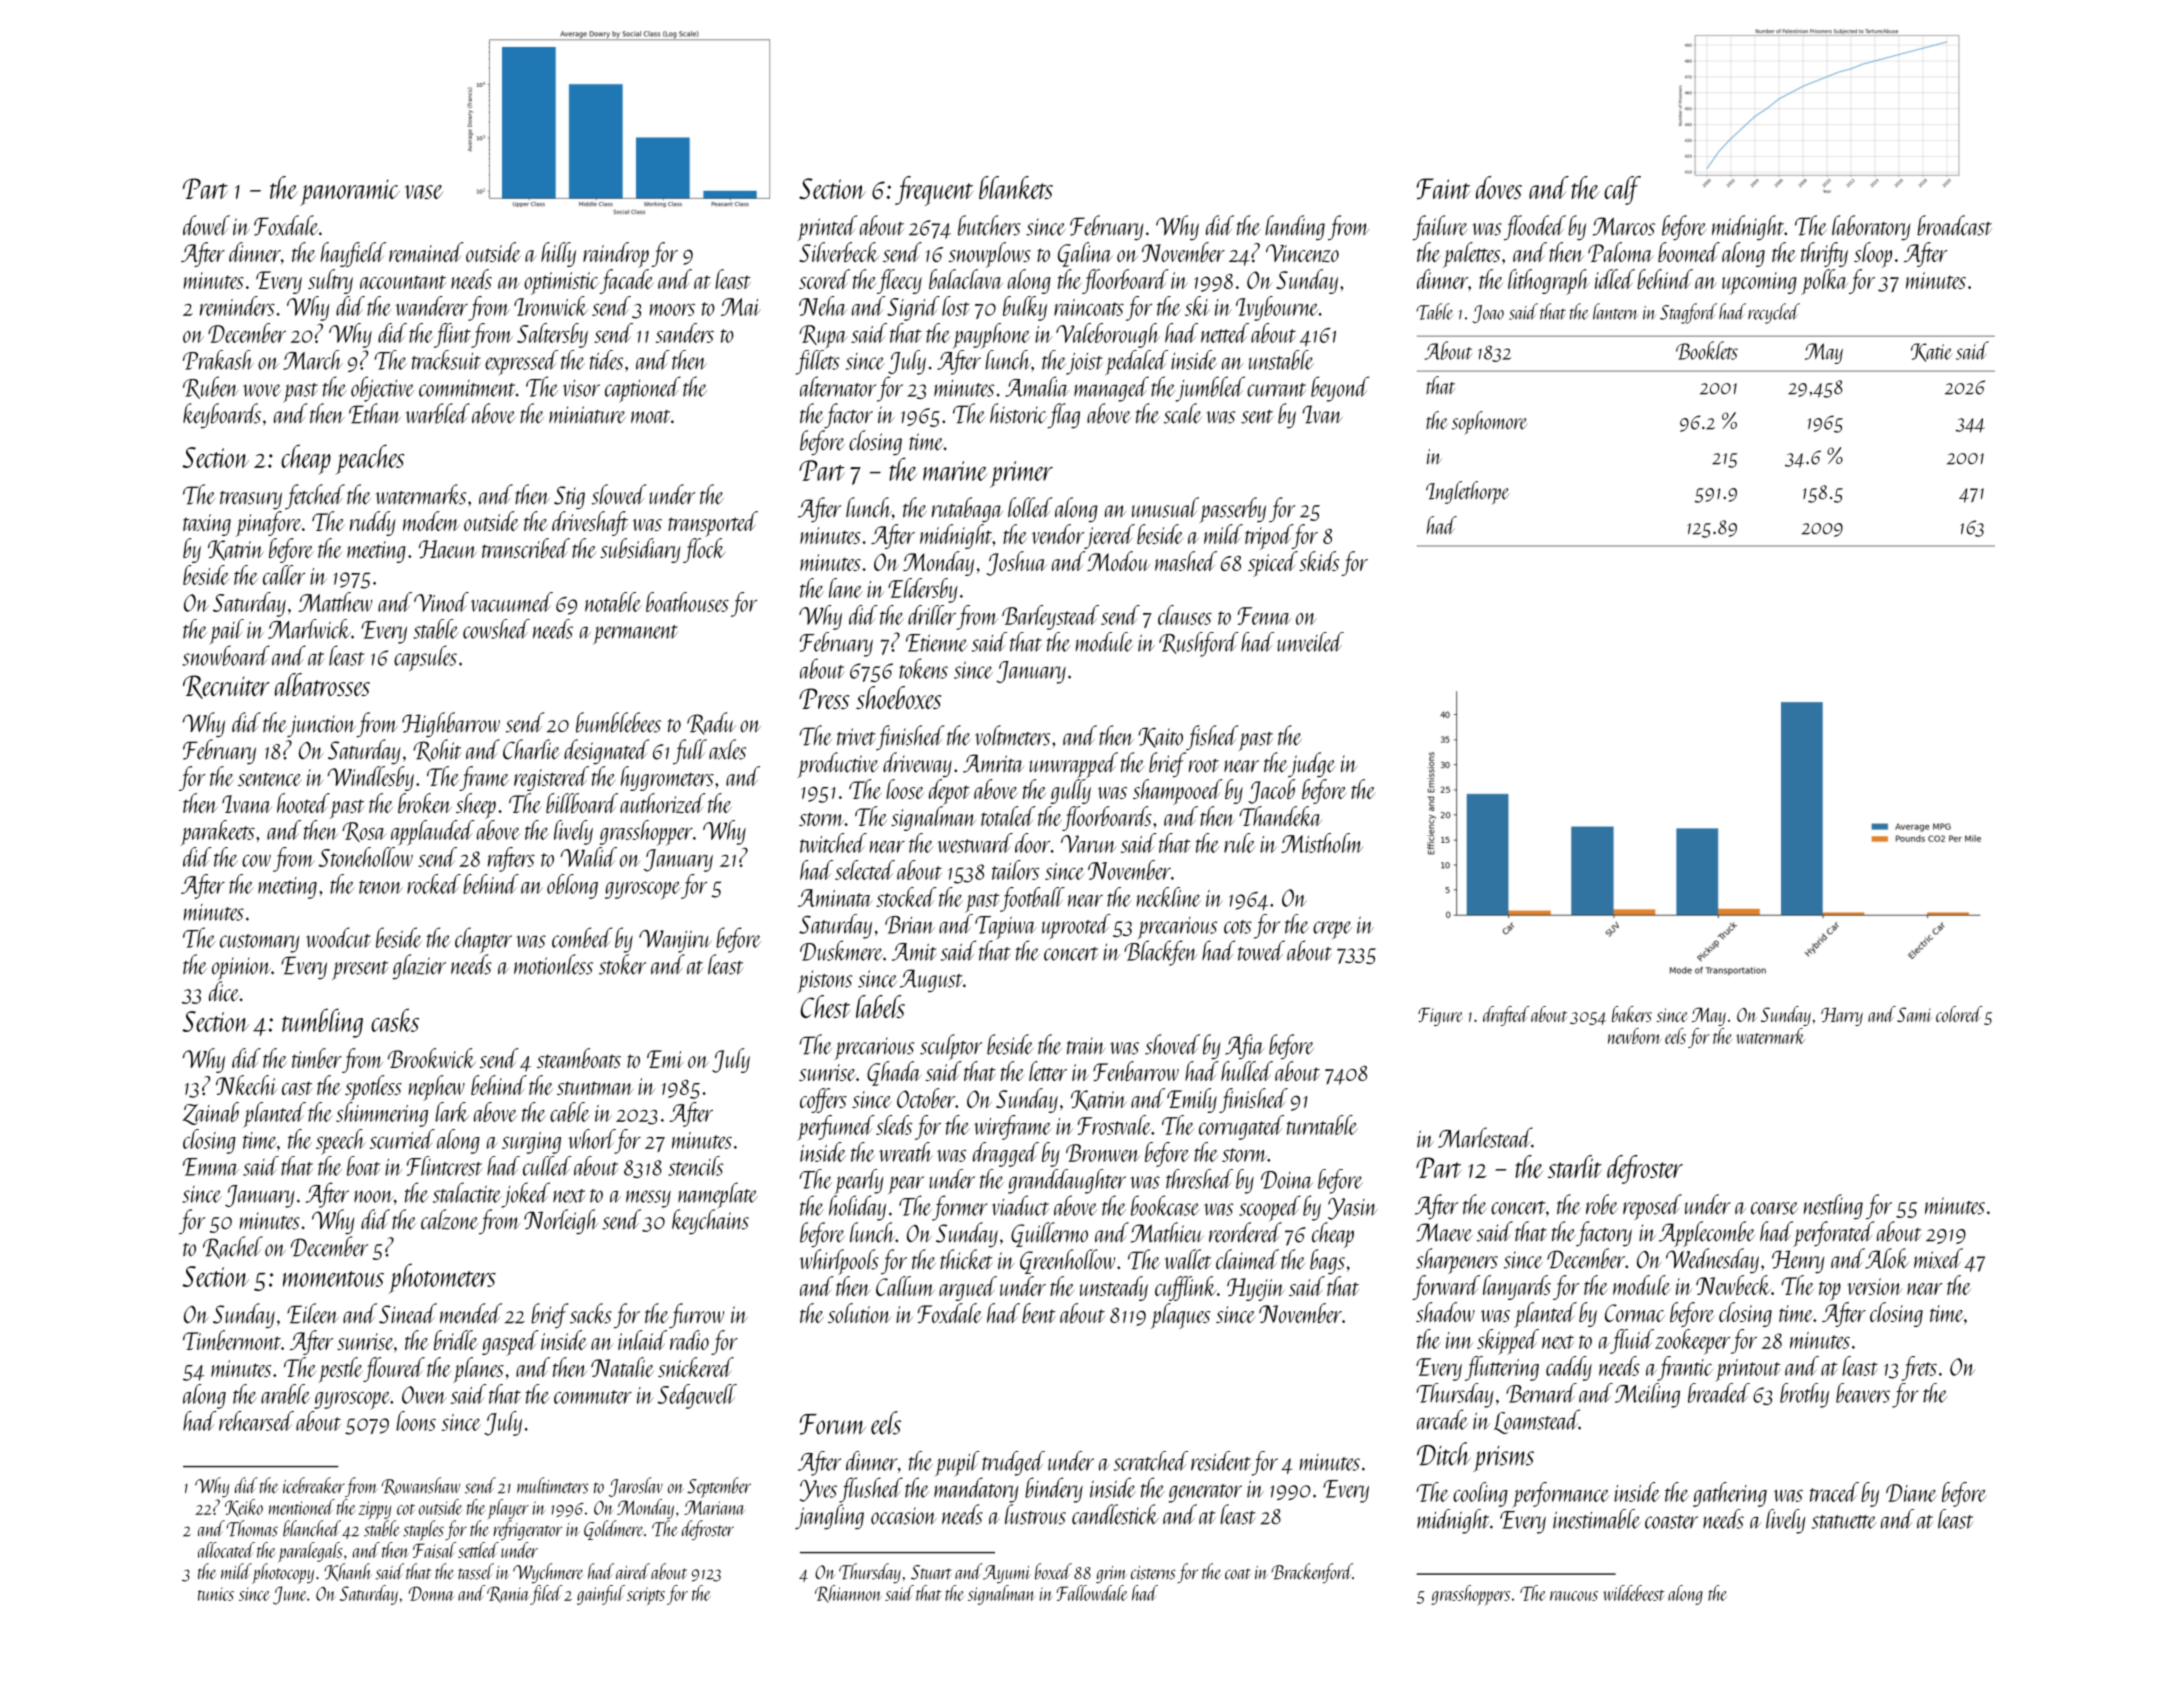 This document has height=1683, width=2178. I want to click on mixed, so click(1938, 1258).
